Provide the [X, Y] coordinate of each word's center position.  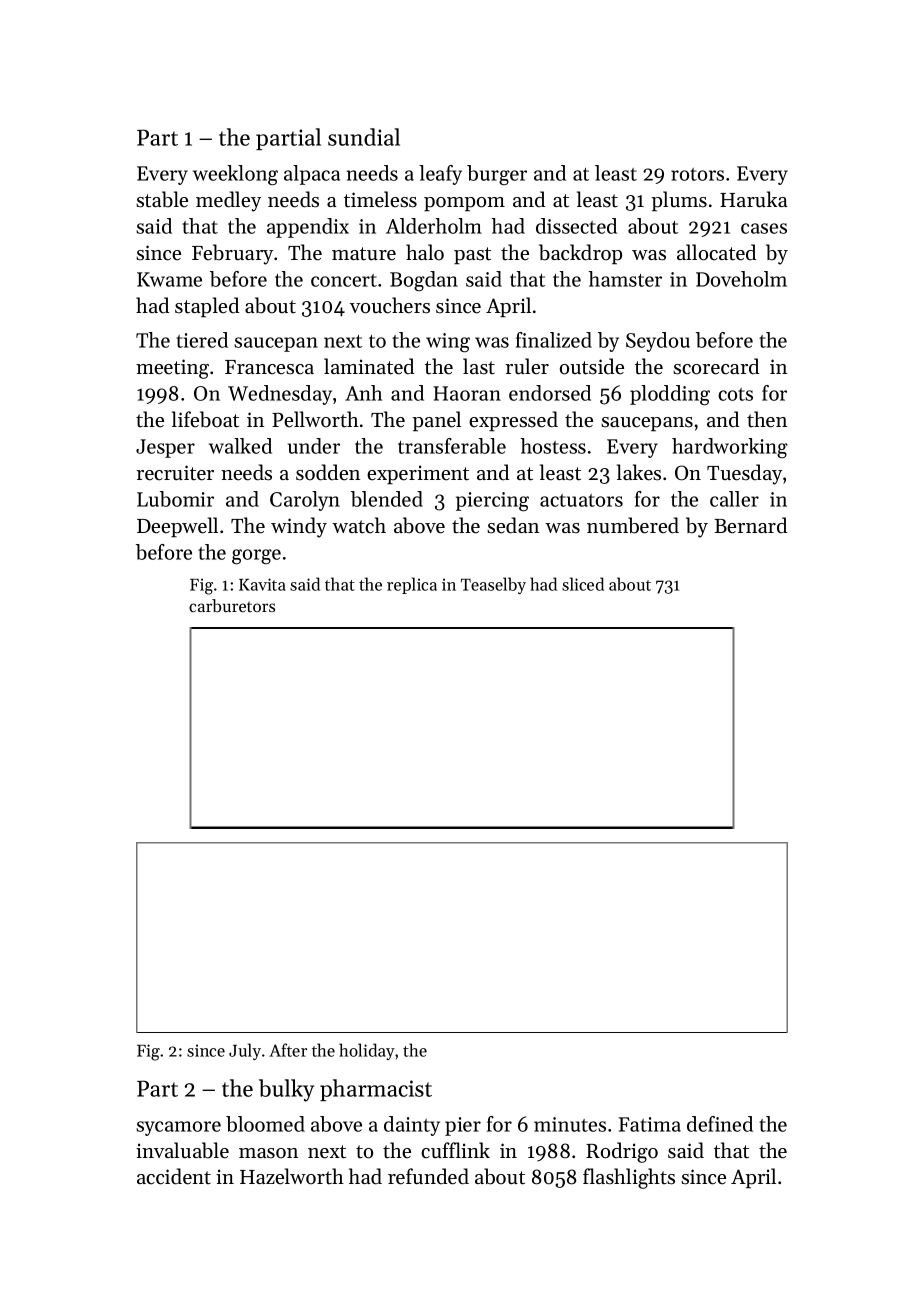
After [288, 1050]
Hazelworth [292, 1176]
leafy [440, 175]
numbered [633, 525]
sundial [364, 137]
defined [720, 1124]
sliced [583, 584]
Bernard [750, 525]
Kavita [262, 584]
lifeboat [205, 419]
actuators [581, 500]
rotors [697, 174]
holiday [367, 1051]
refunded [428, 1176]
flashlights [629, 1178]
